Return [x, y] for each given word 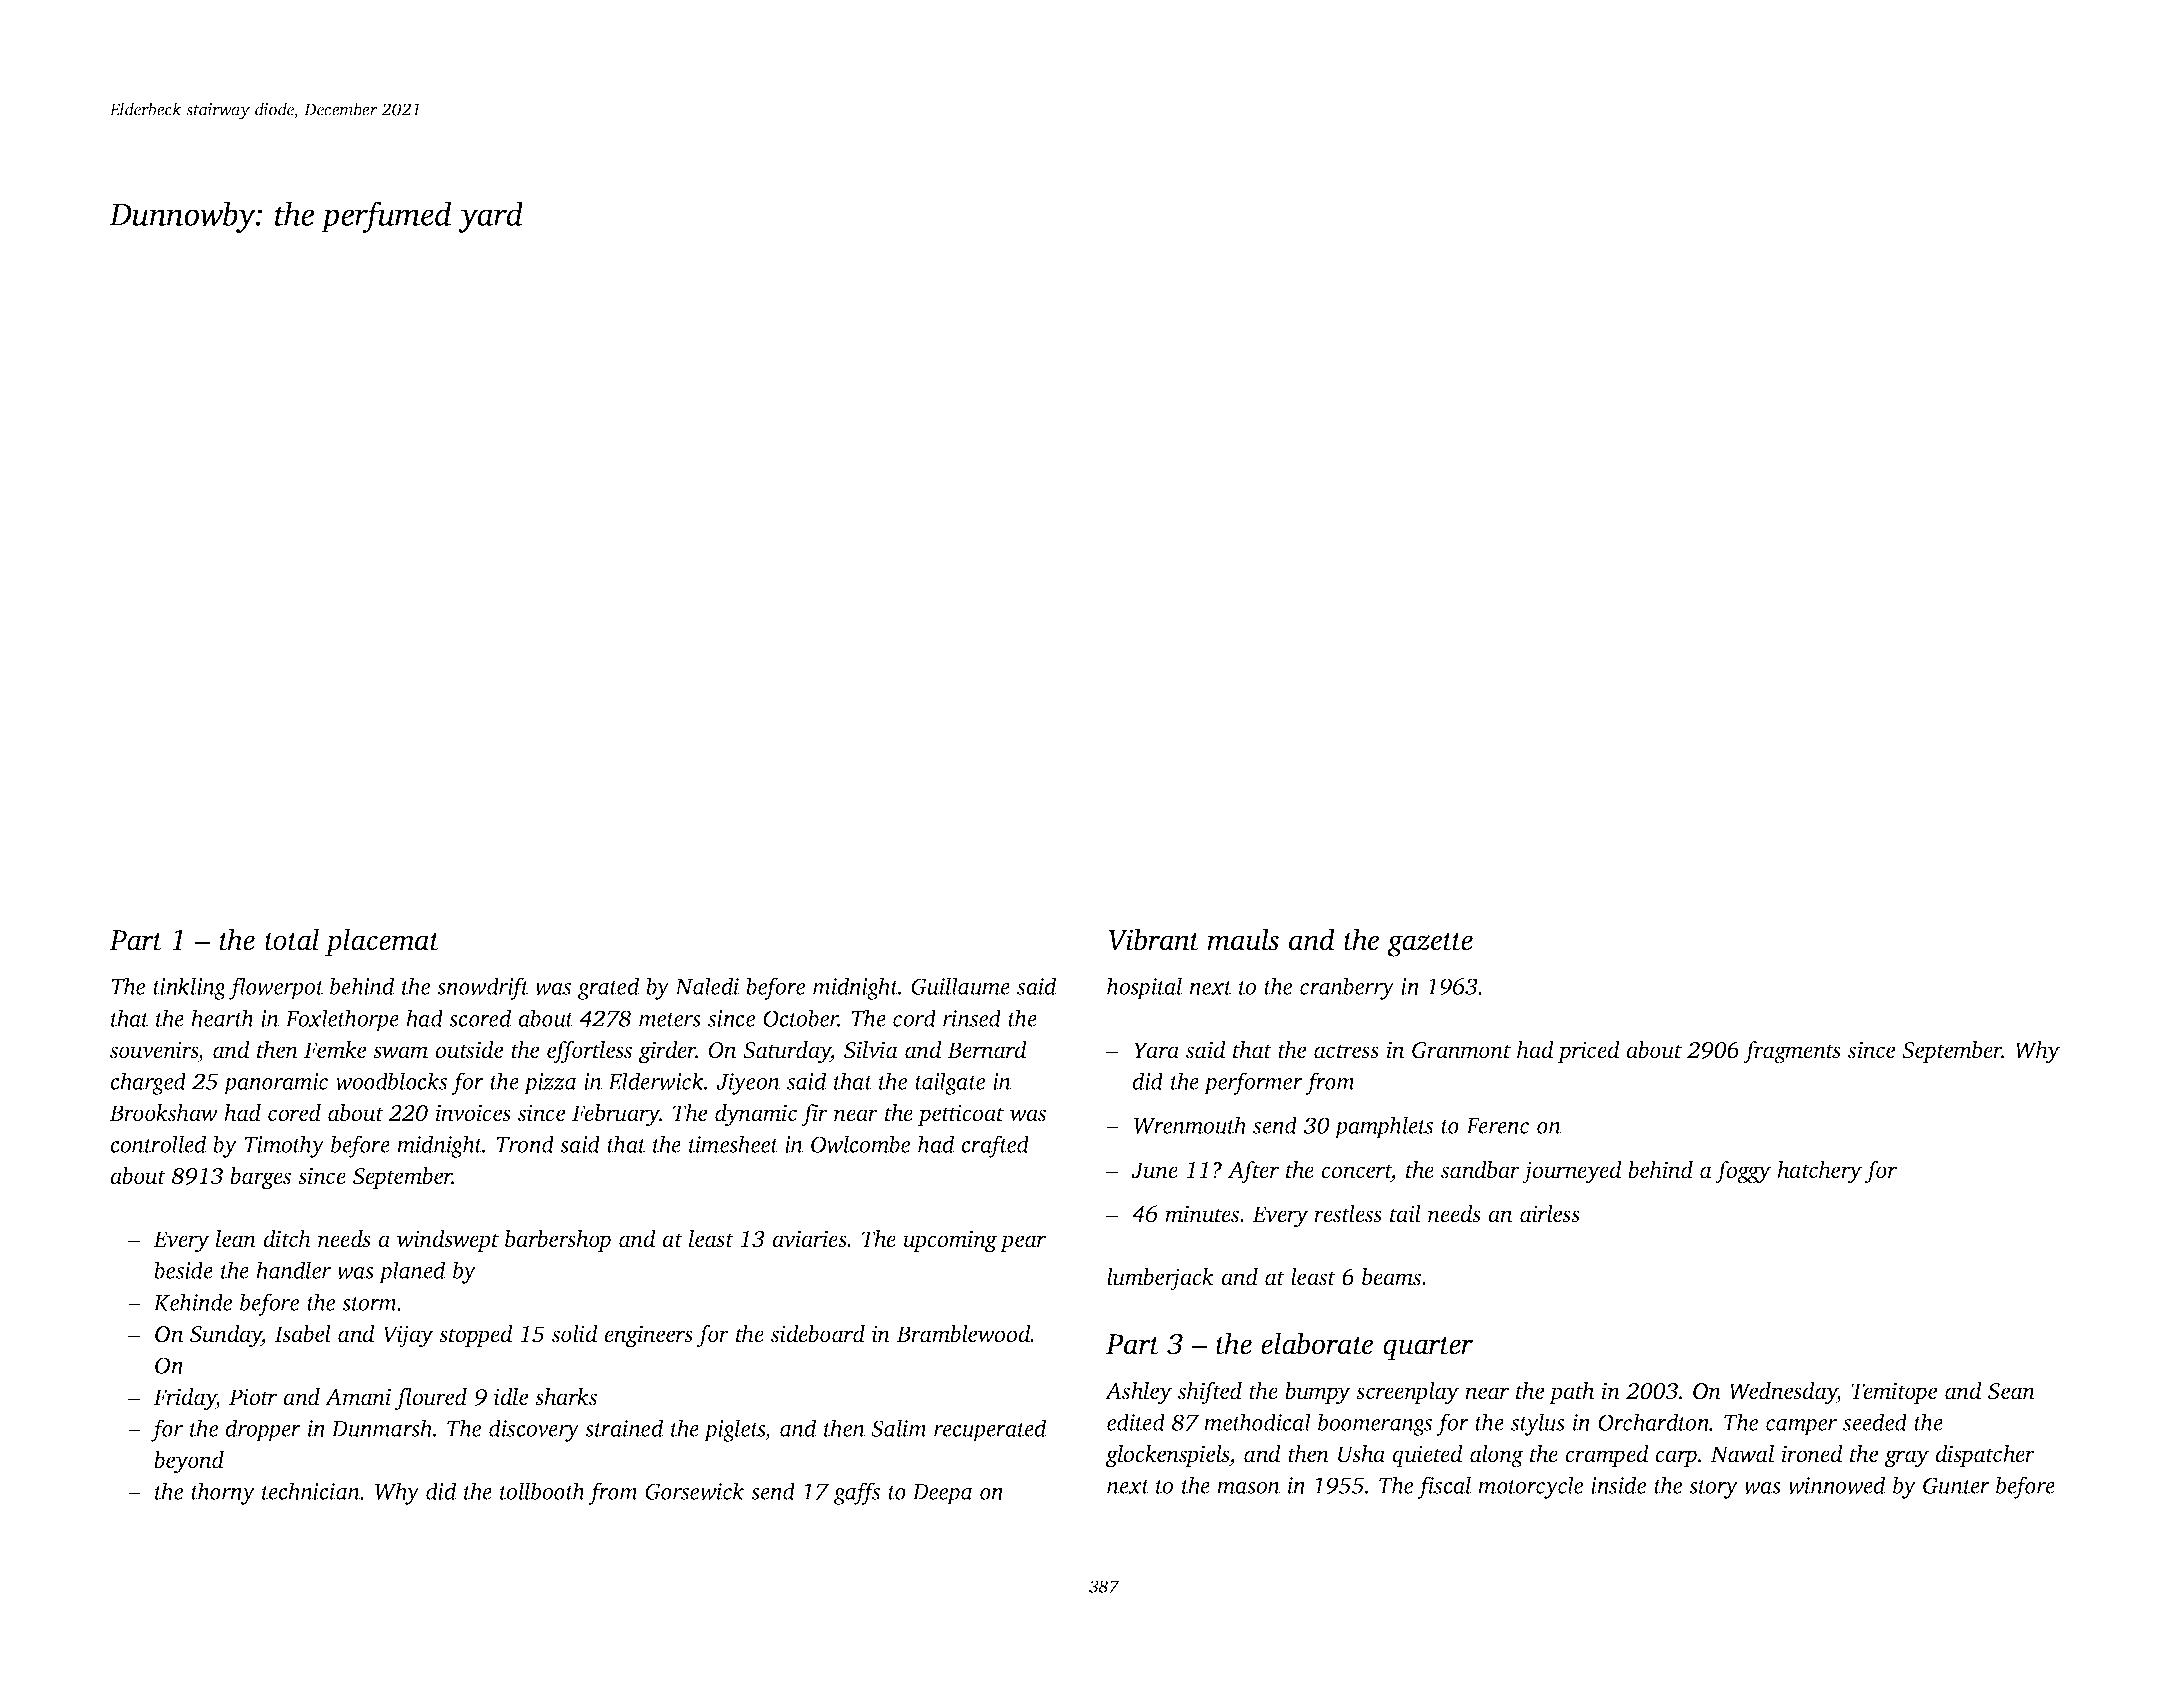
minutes [1202, 1214]
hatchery [1819, 1172]
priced [1589, 1052]
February [616, 1115]
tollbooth [542, 1491]
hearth [222, 1018]
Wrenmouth [1190, 1125]
